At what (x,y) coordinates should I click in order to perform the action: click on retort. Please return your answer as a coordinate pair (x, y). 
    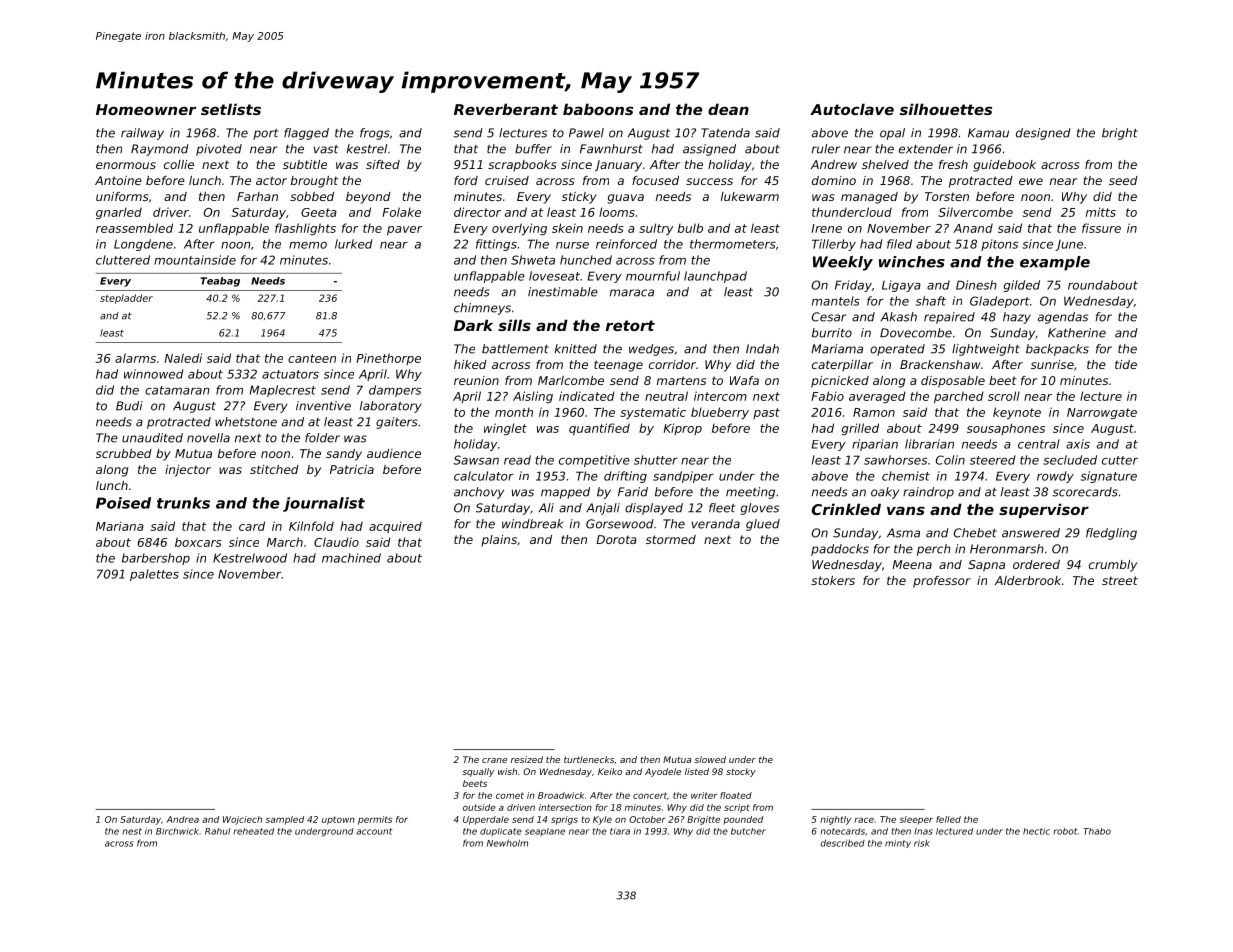
    Looking at the image, I should click on (630, 325).
